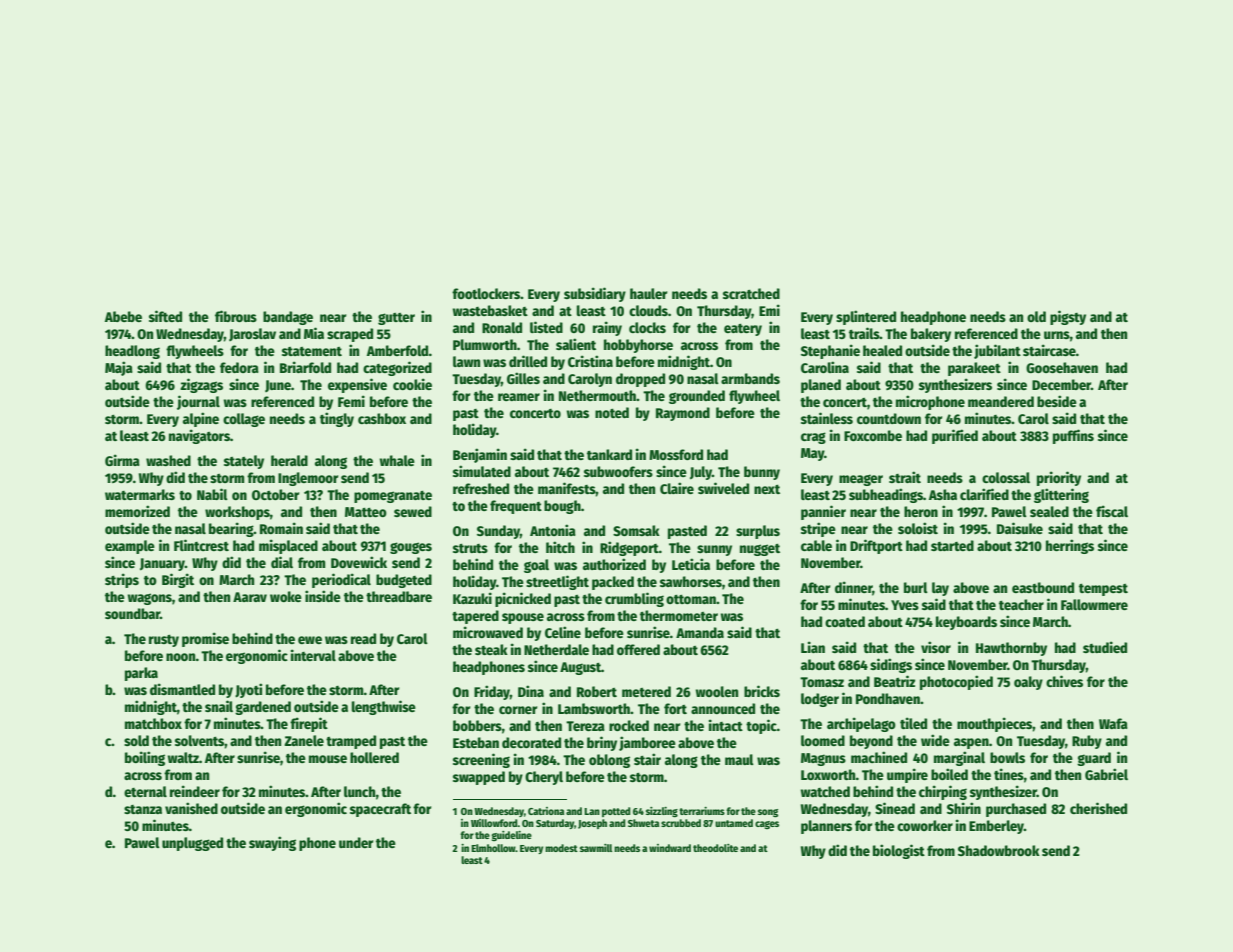 Image resolution: width=1233 pixels, height=952 pixels. Describe the element at coordinates (237, 513) in the screenshot. I see `workshops` at that location.
